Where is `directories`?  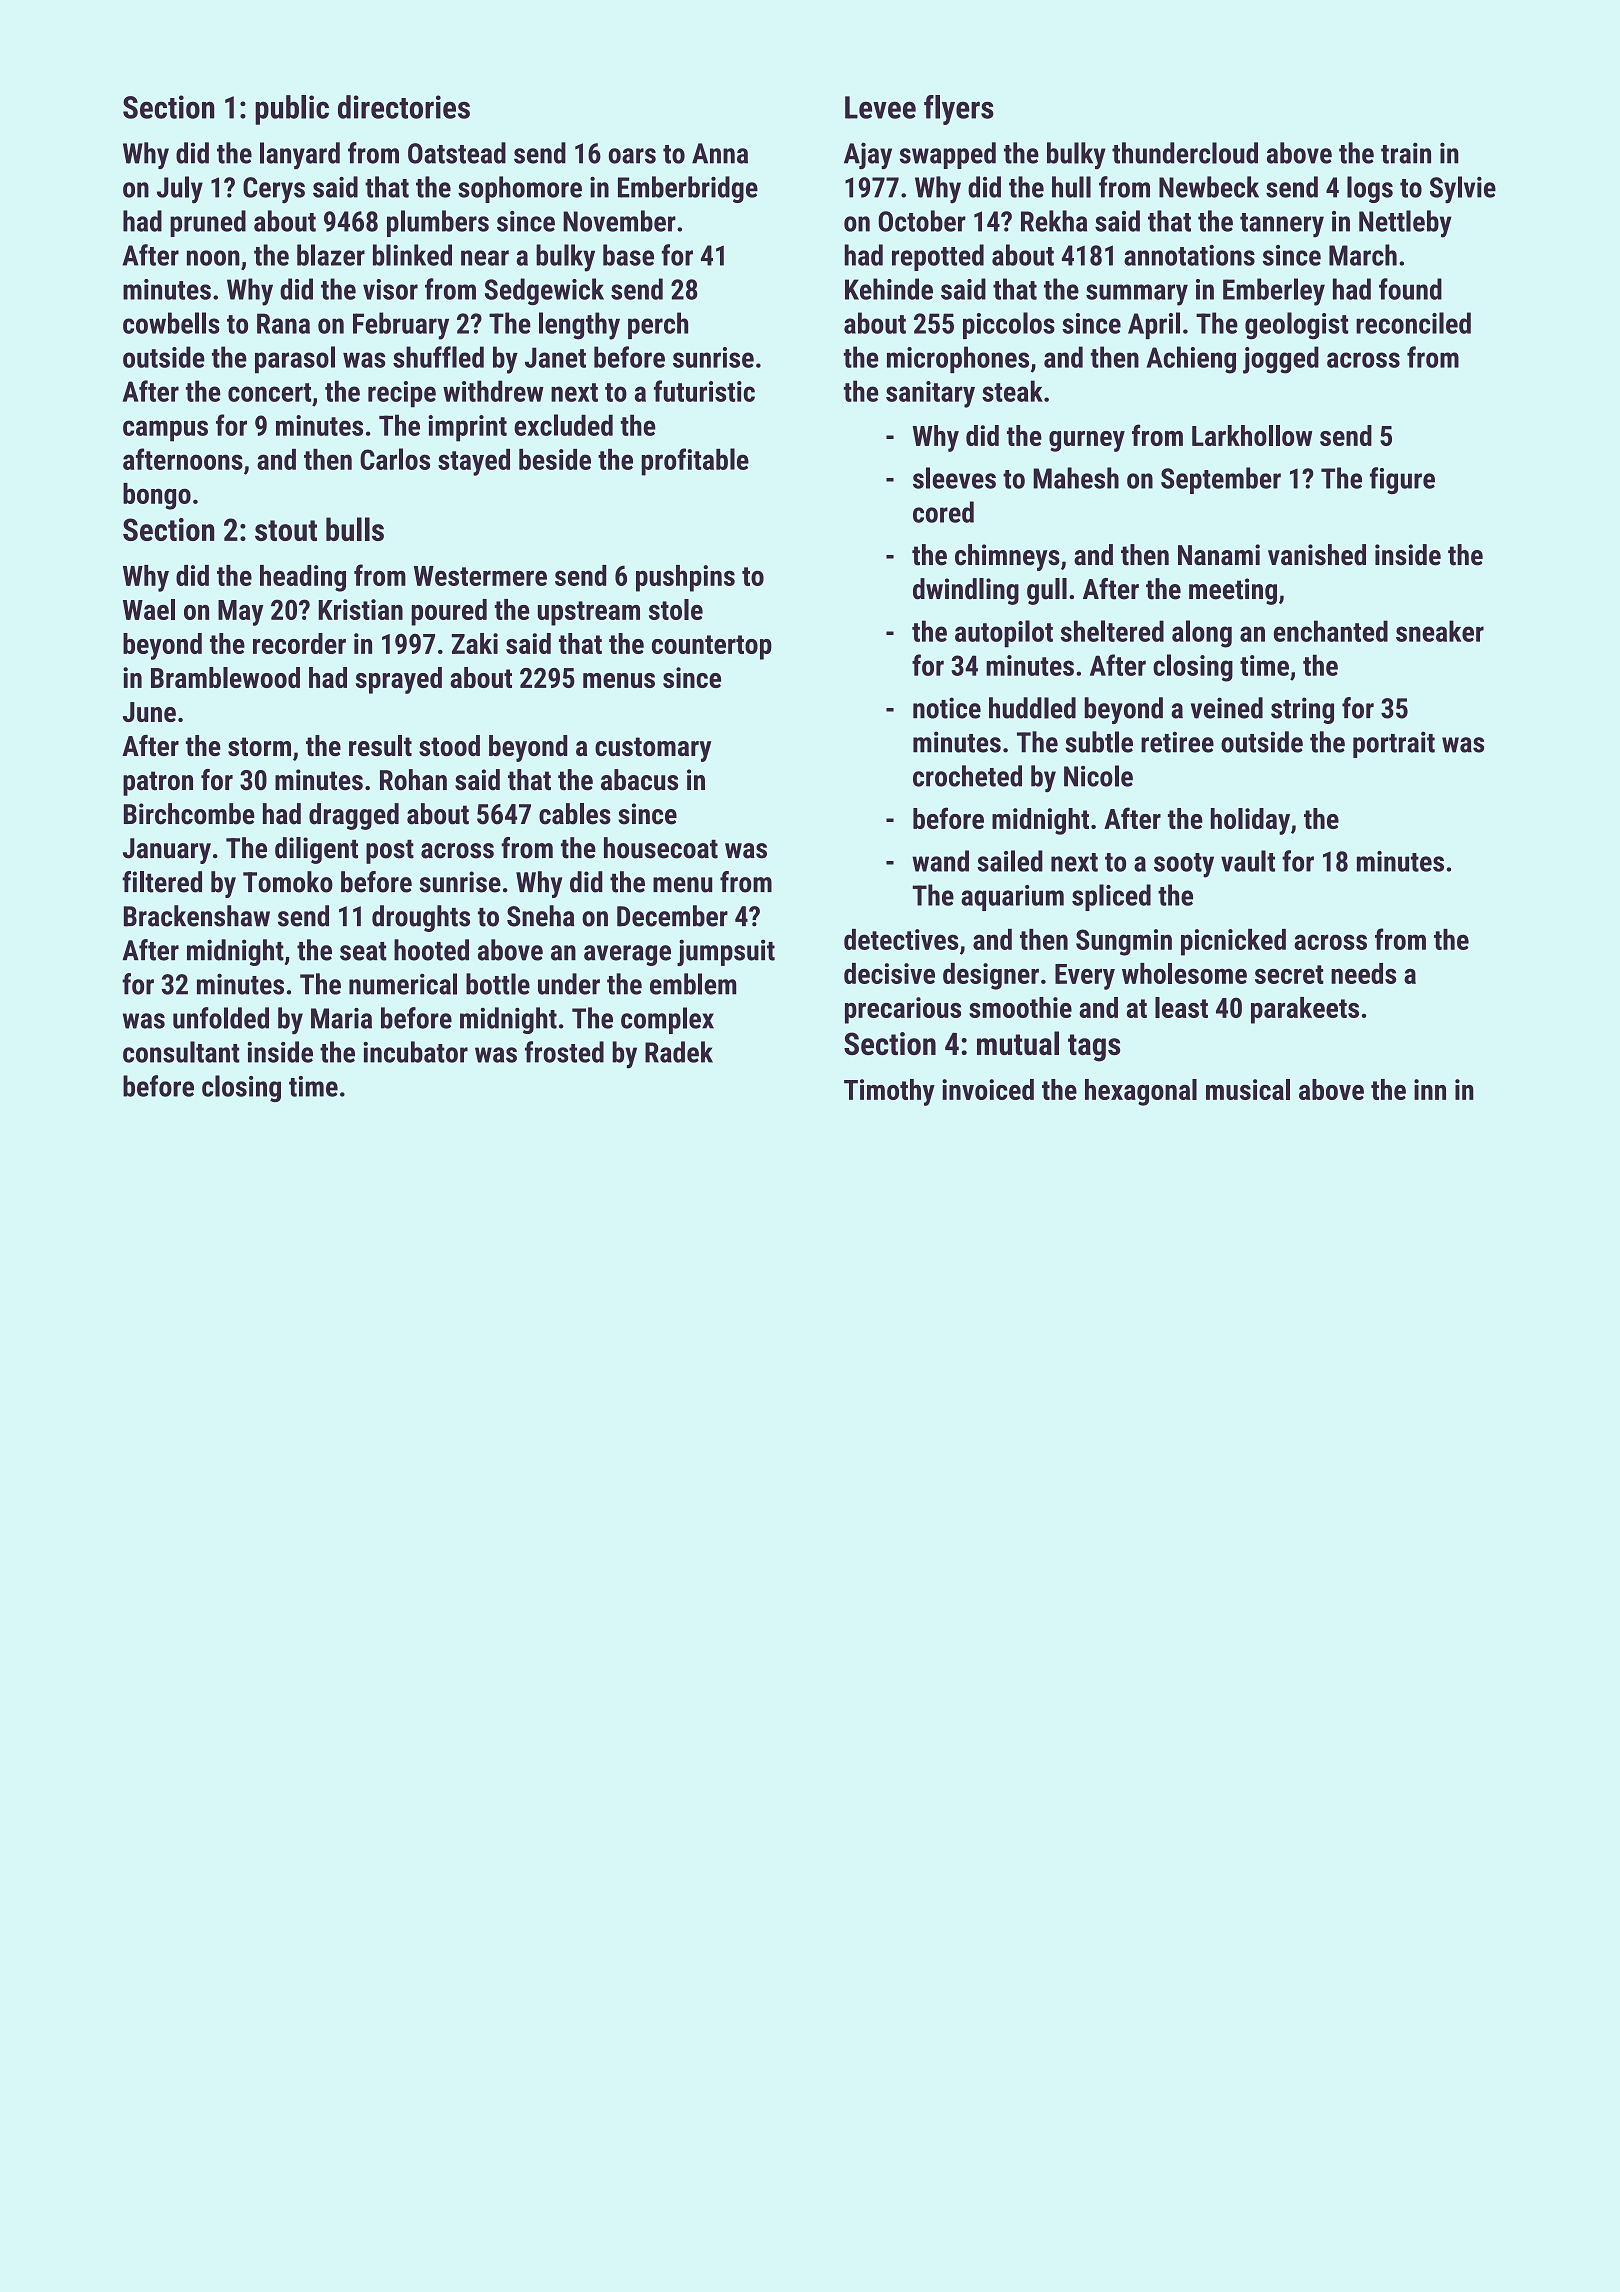
directories is located at coordinates (404, 107).
